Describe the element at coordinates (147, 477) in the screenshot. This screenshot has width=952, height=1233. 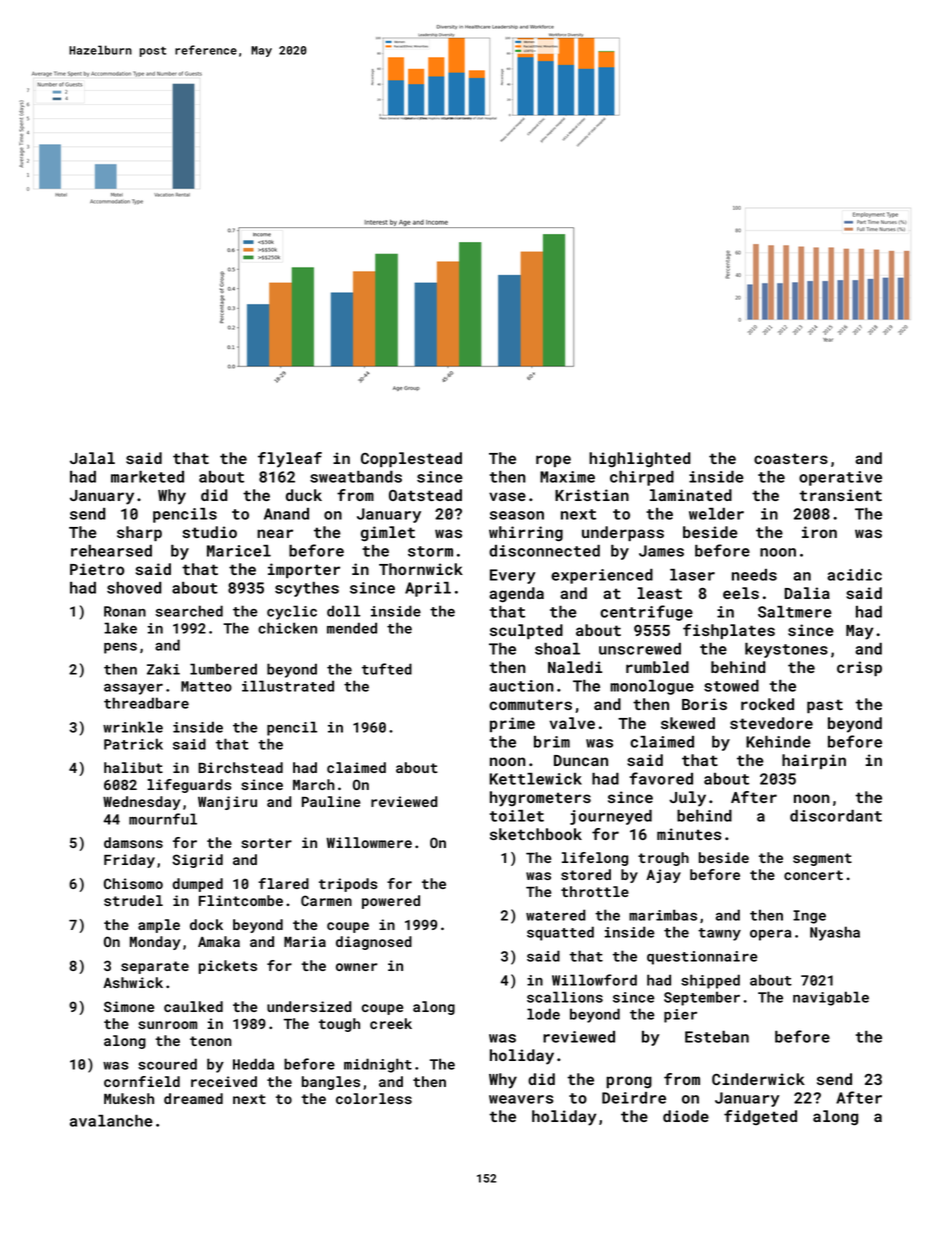
I see `marketed` at that location.
